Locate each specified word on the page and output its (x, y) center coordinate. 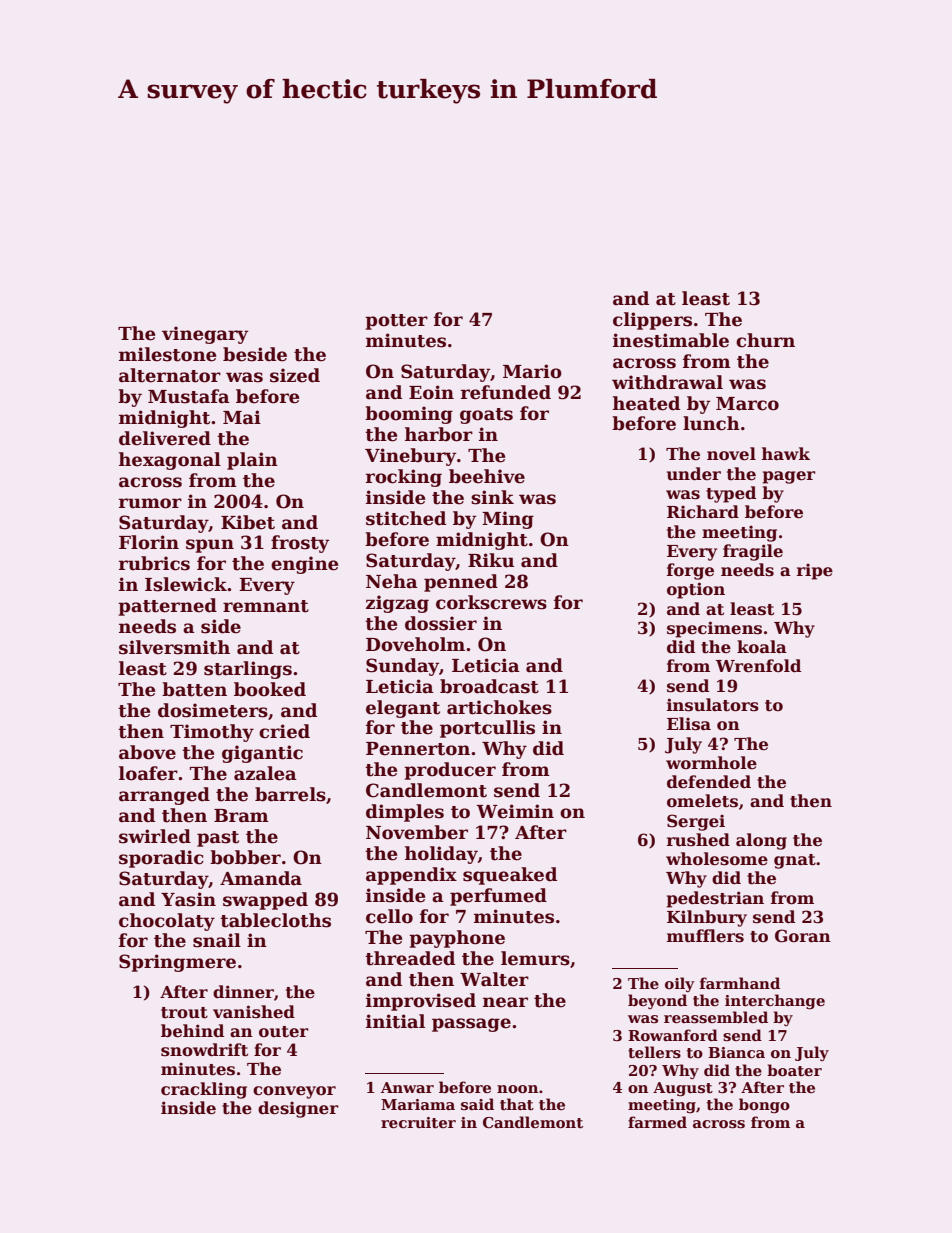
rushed (698, 840)
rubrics (154, 563)
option (696, 590)
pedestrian (715, 899)
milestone (167, 354)
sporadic (161, 859)
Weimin (515, 811)
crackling (204, 1090)
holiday (441, 855)
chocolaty (167, 922)
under (694, 474)
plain (252, 461)
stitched (406, 518)
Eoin (431, 392)
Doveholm (415, 644)
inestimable (671, 340)
